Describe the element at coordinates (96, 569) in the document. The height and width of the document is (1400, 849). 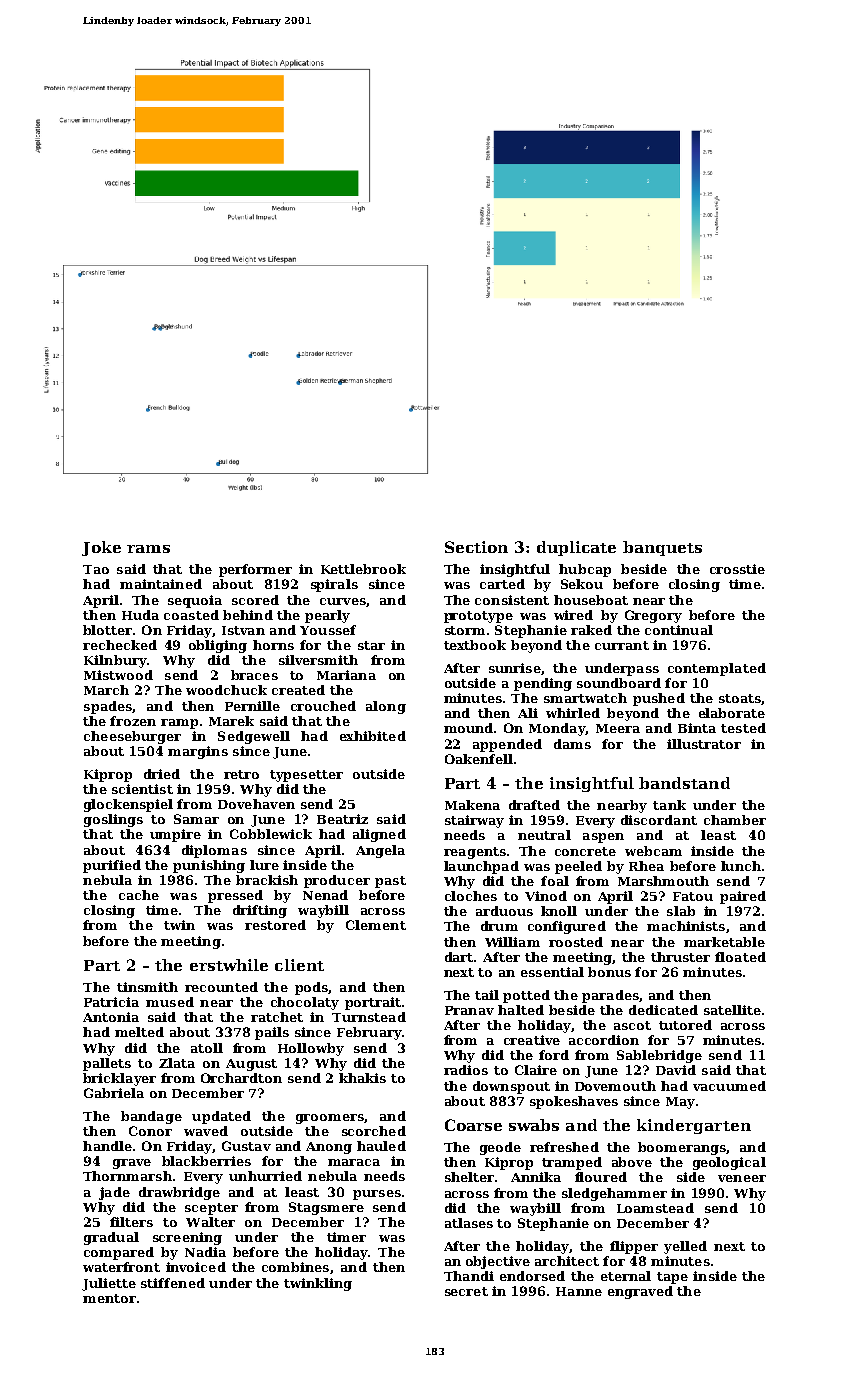
I see `Tao` at that location.
